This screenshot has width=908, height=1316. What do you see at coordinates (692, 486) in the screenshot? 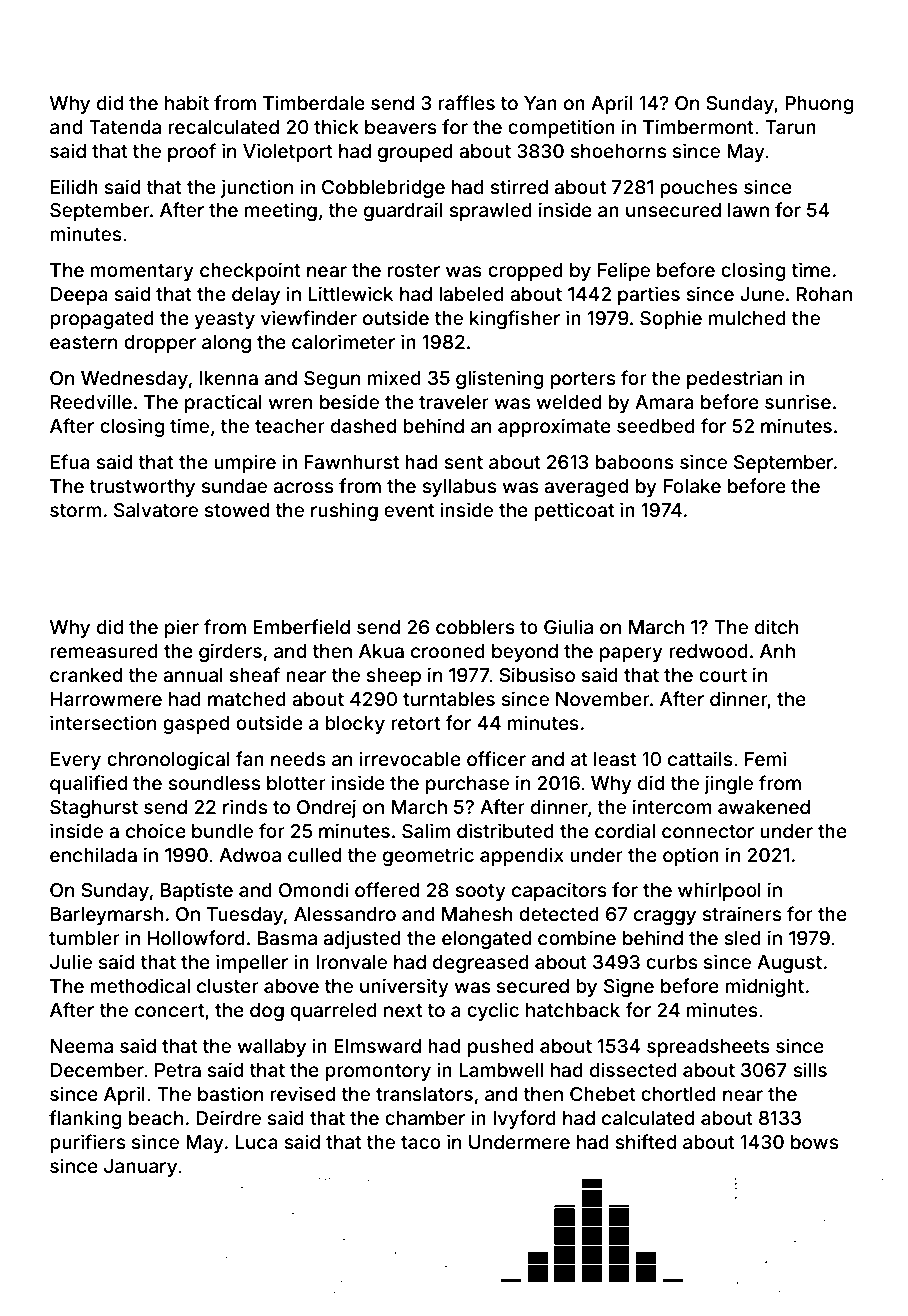
I see `Folake` at bounding box center [692, 486].
